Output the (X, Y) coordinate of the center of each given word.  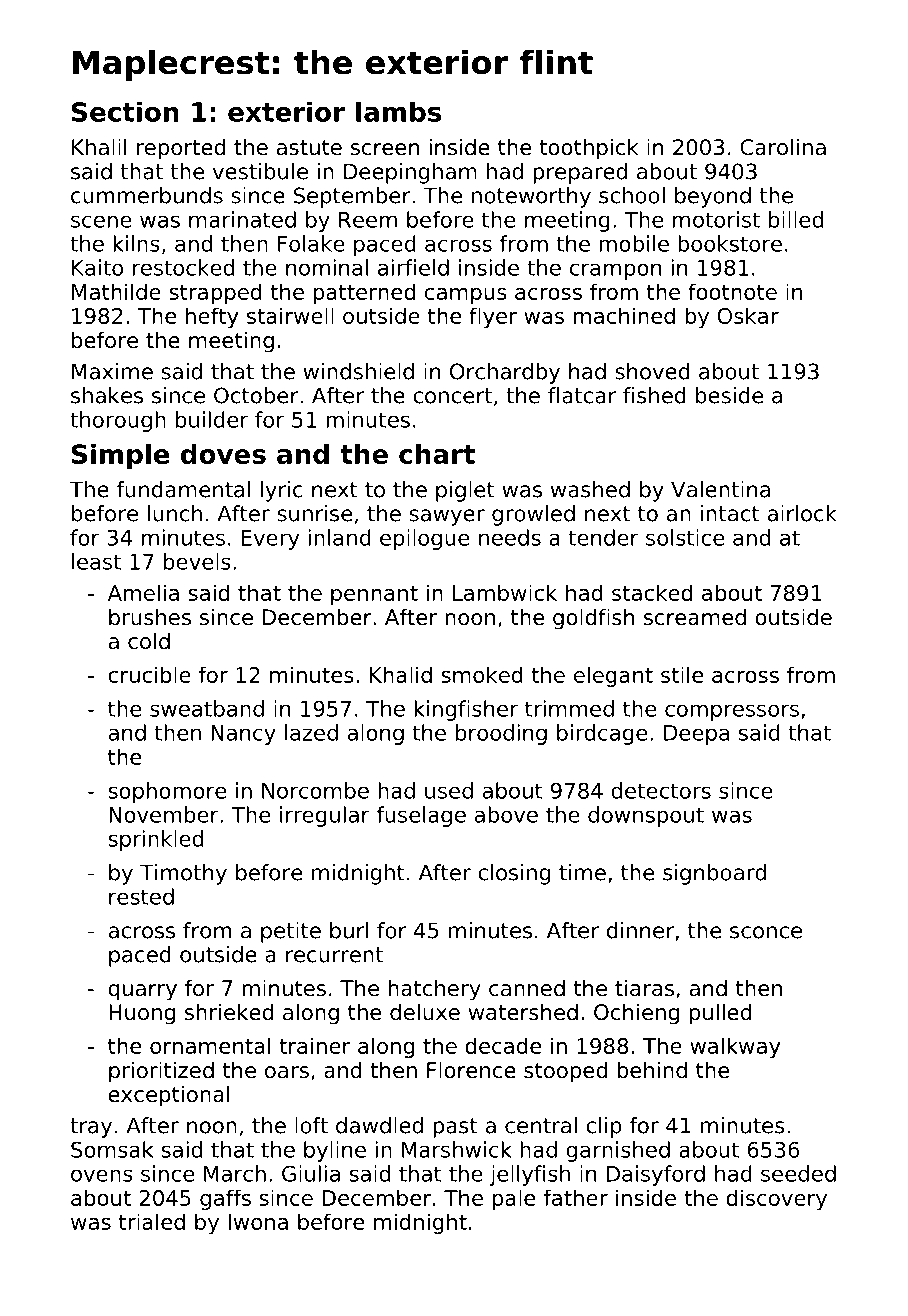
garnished (618, 1151)
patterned (364, 293)
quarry (142, 992)
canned (527, 988)
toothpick (589, 149)
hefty (212, 317)
